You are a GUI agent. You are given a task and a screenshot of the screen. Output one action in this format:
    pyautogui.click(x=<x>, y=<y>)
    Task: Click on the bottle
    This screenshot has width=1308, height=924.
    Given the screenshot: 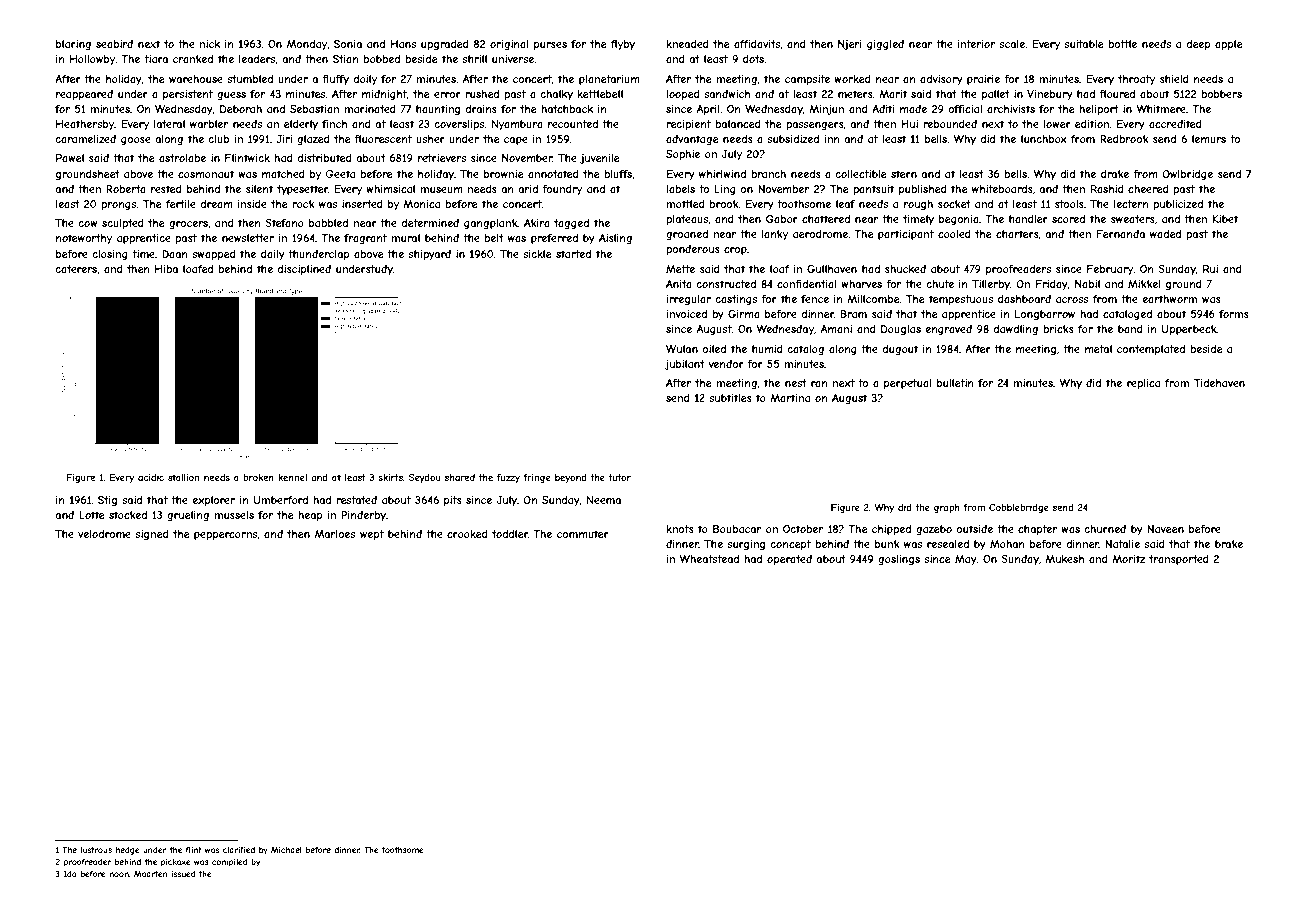 What is the action you would take?
    pyautogui.click(x=1123, y=44)
